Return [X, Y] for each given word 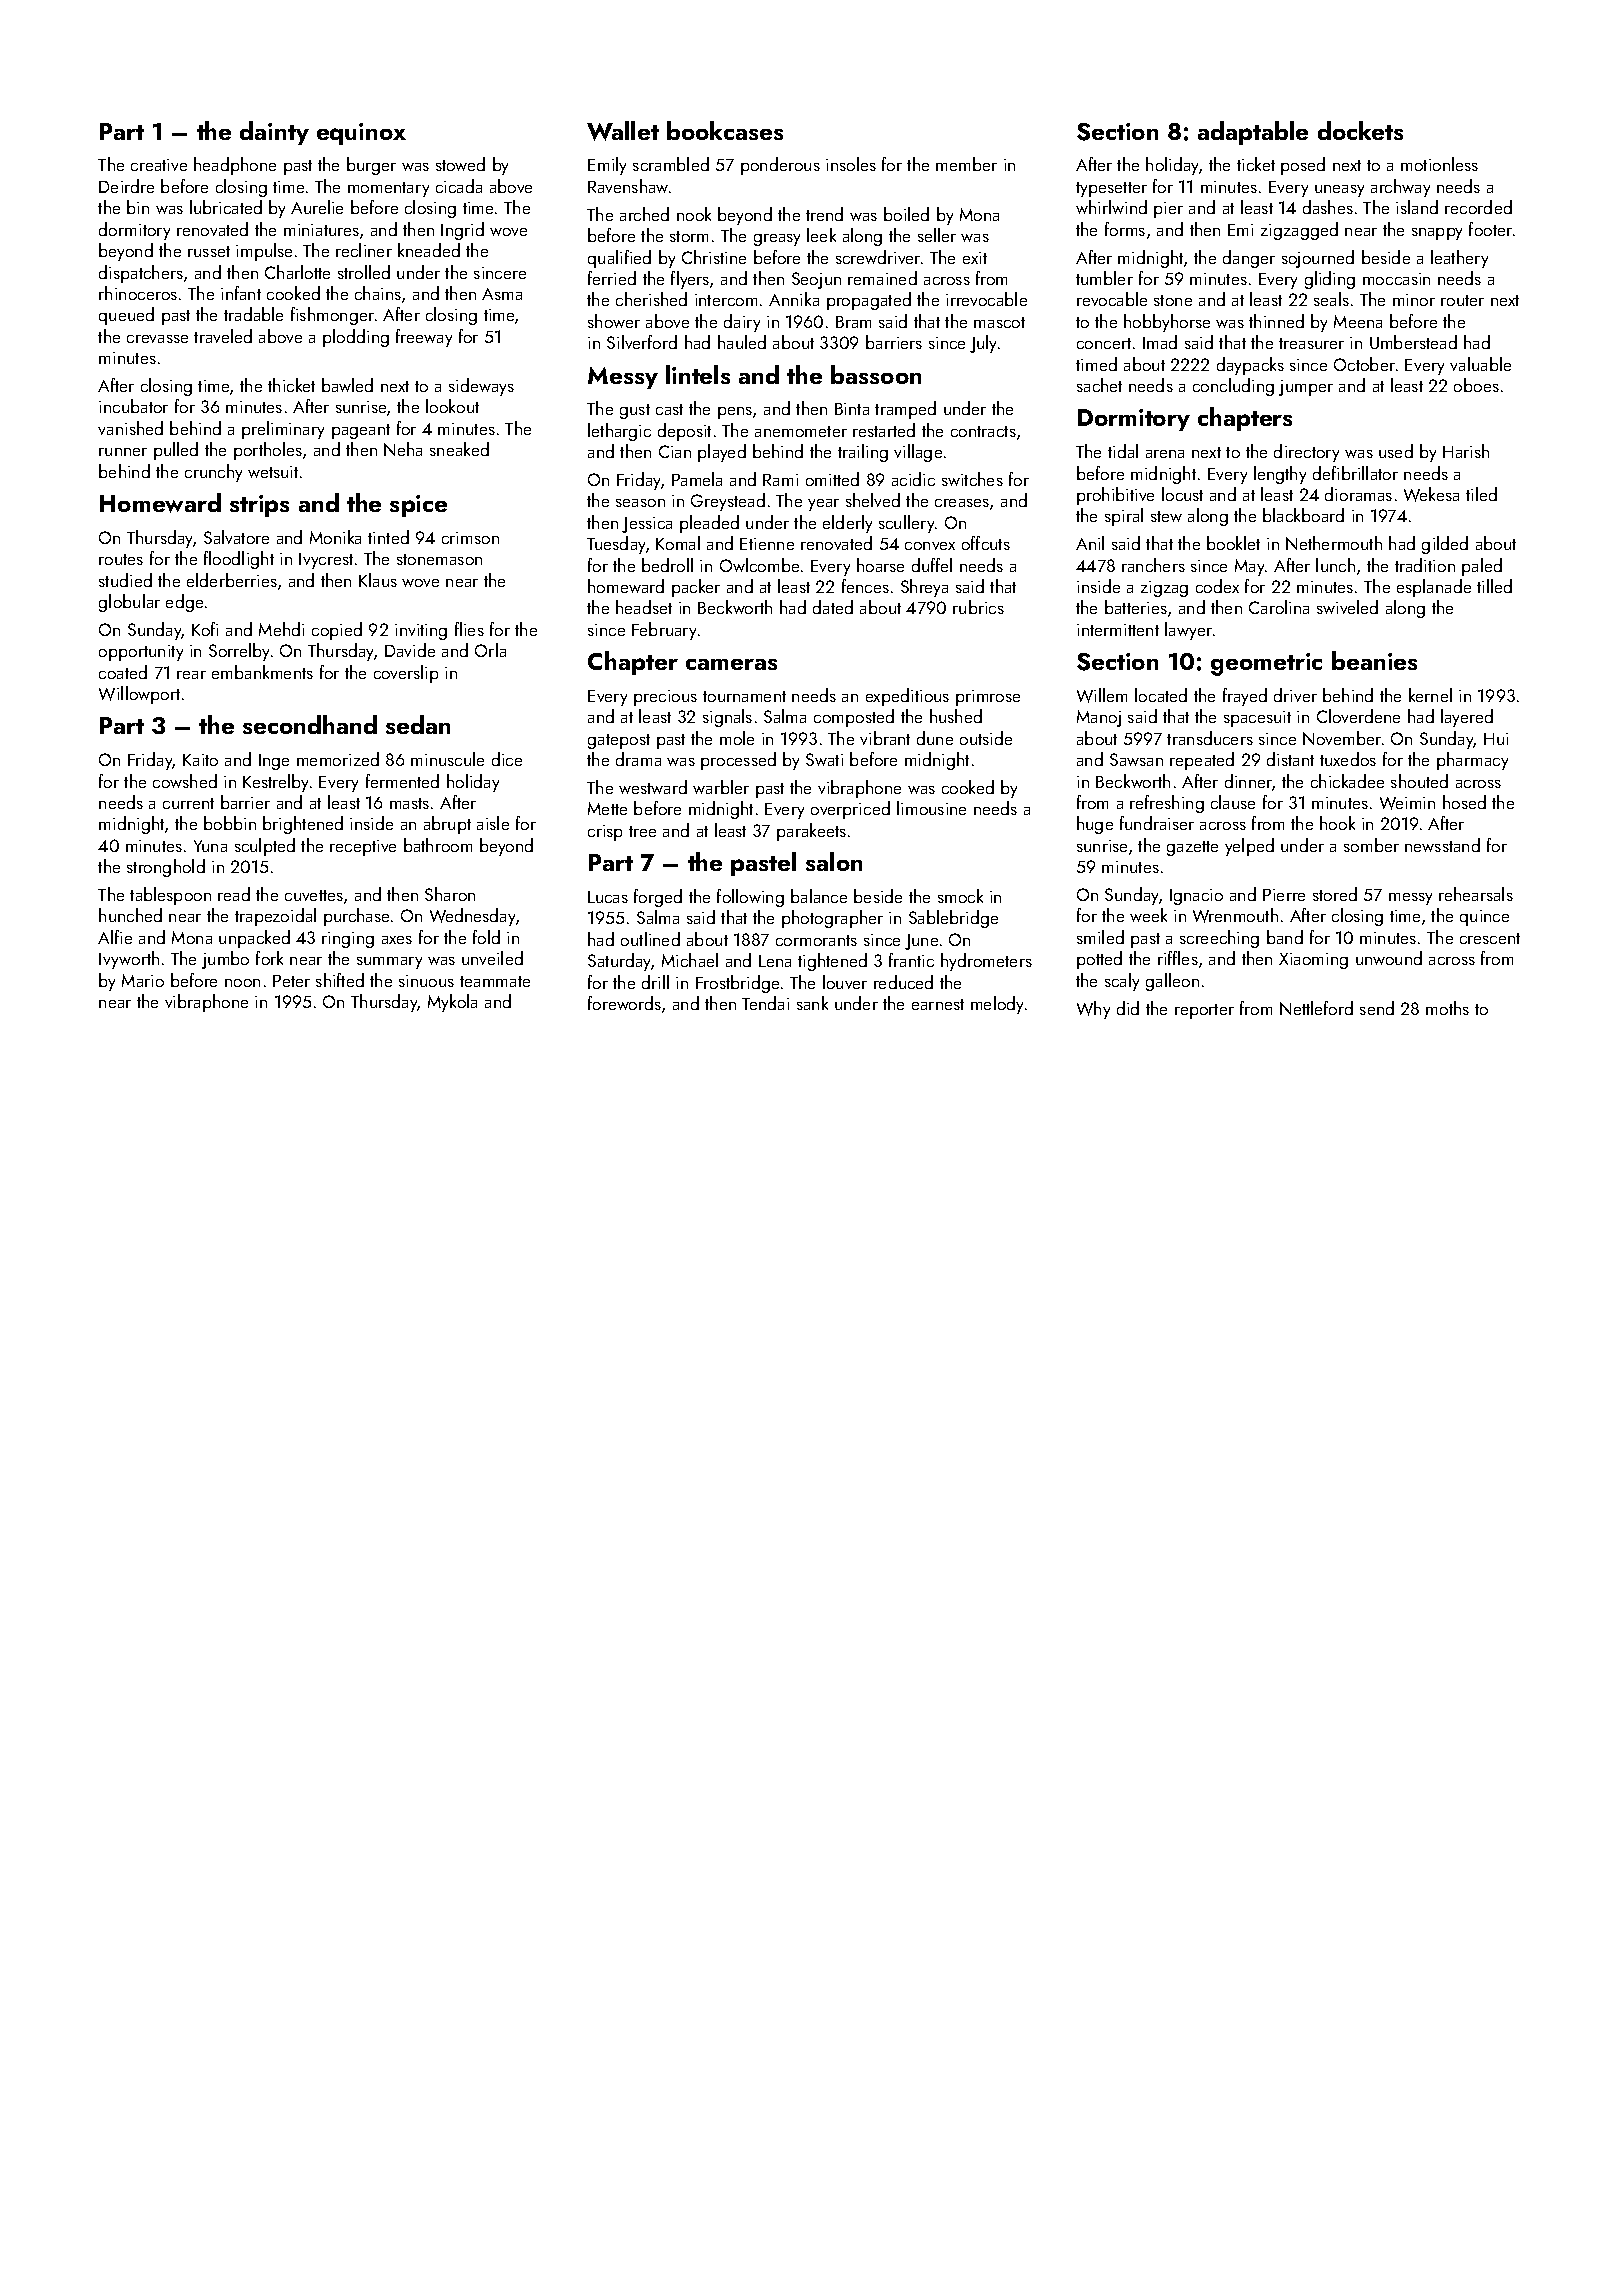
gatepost [619, 741]
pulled [176, 451]
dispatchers [141, 274]
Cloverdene [1358, 716]
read [234, 894]
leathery [1459, 259]
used [1396, 451]
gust [635, 411]
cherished [651, 299]
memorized [338, 759]
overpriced [850, 810]
